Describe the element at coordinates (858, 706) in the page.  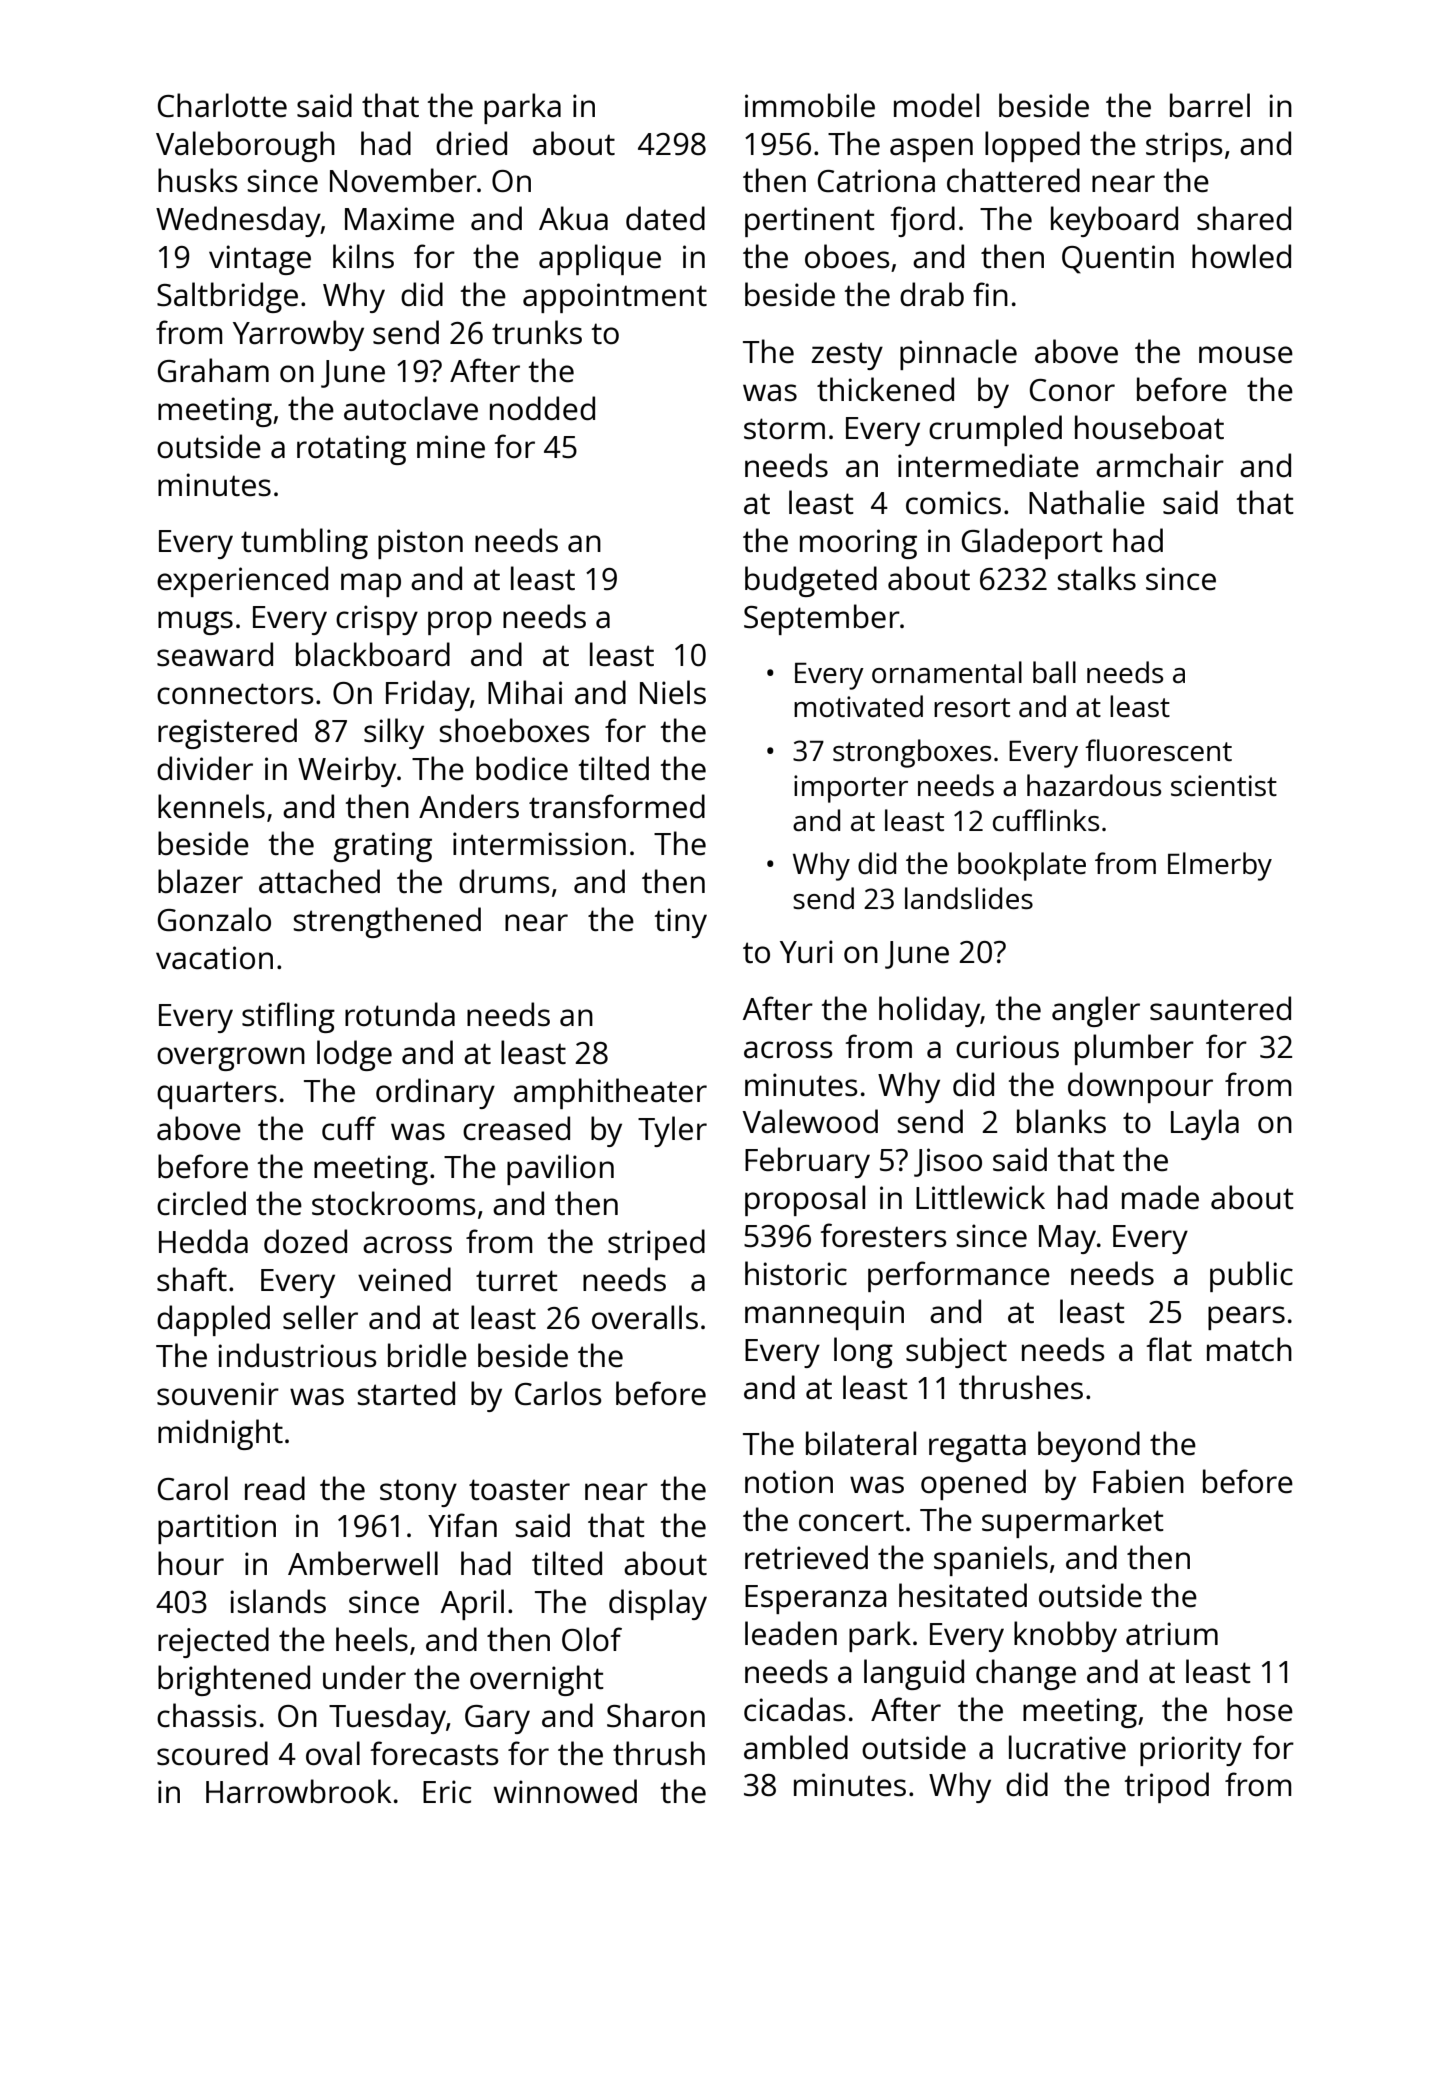
I see `motivated` at that location.
